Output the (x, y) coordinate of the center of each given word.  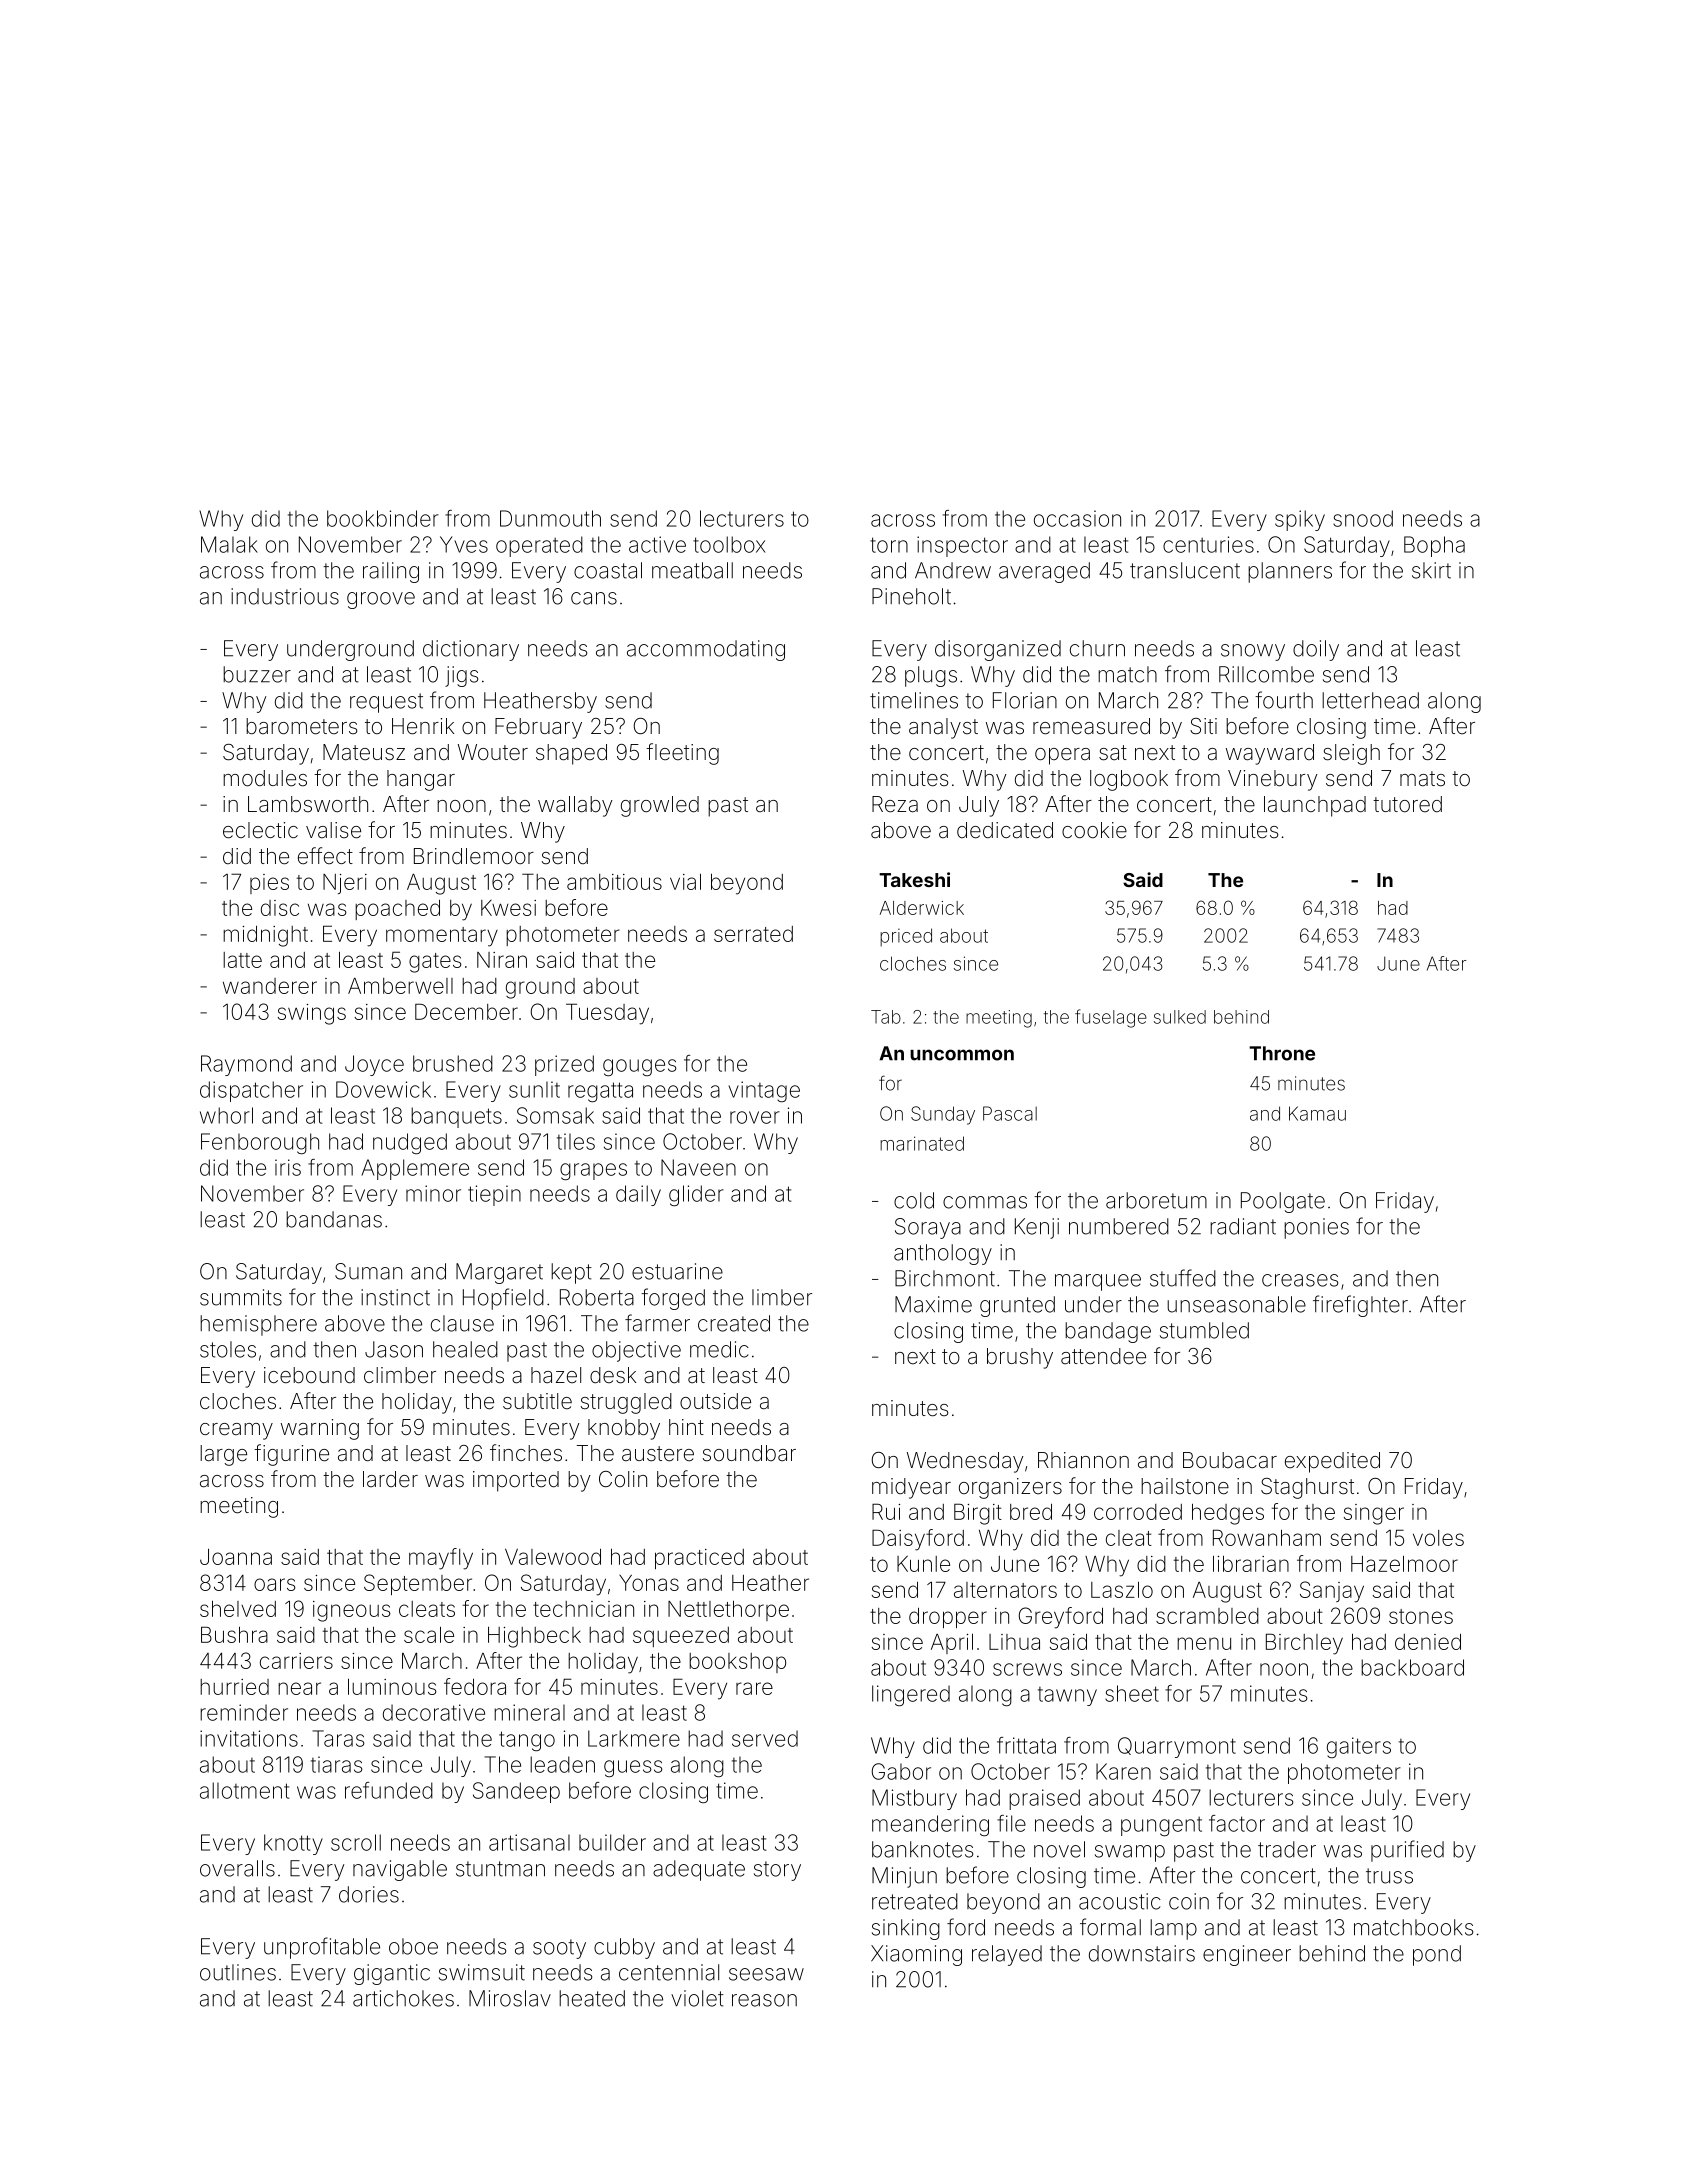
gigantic (392, 1974)
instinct (395, 1297)
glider (696, 1195)
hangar (421, 780)
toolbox (729, 544)
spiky (1300, 520)
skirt (1431, 570)
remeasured (1091, 726)
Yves (464, 544)
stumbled (1204, 1330)
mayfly (441, 1559)
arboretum (1156, 1200)
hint (686, 1427)
